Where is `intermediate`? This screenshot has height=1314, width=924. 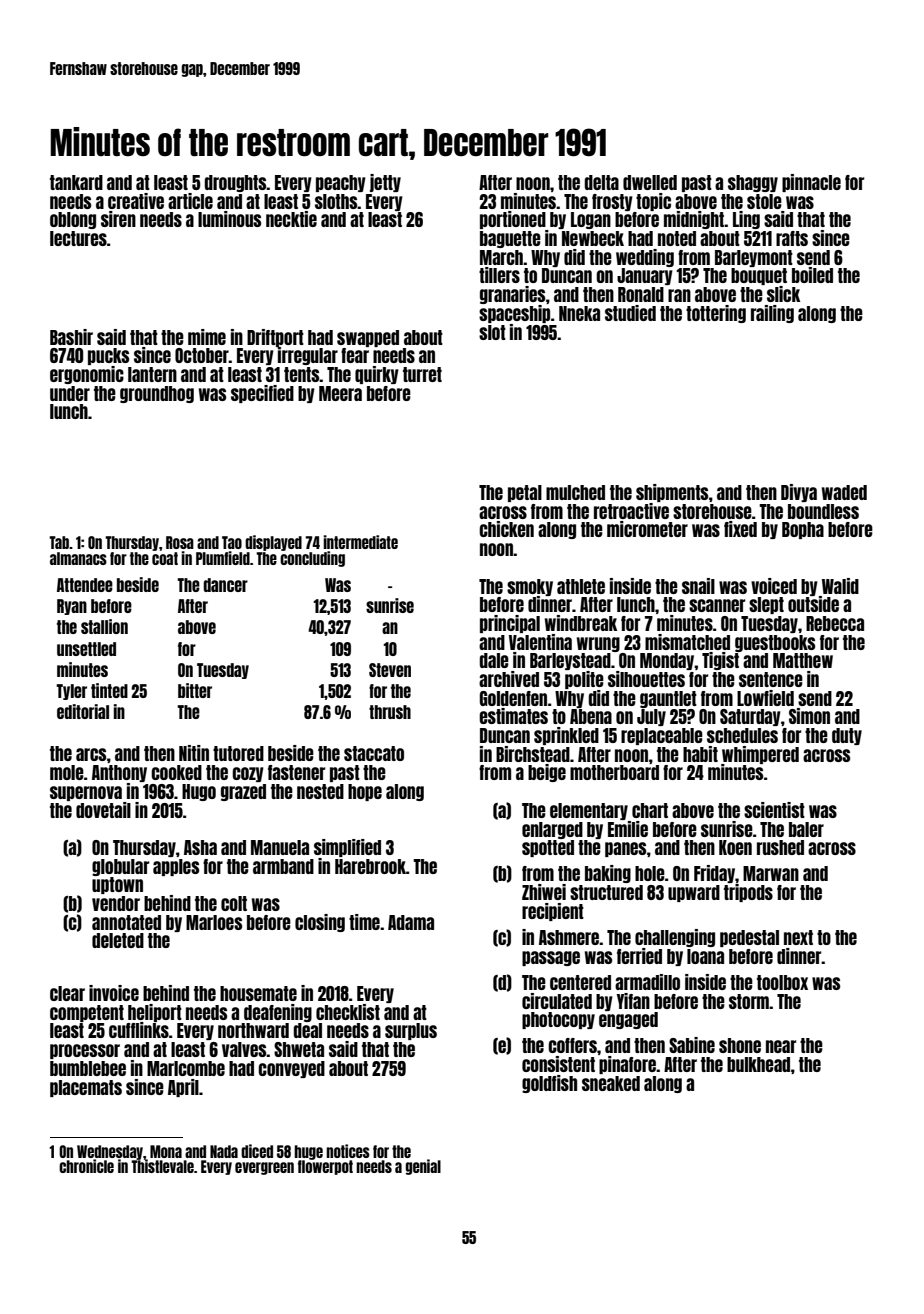
intermediate is located at coordinates (360, 542).
